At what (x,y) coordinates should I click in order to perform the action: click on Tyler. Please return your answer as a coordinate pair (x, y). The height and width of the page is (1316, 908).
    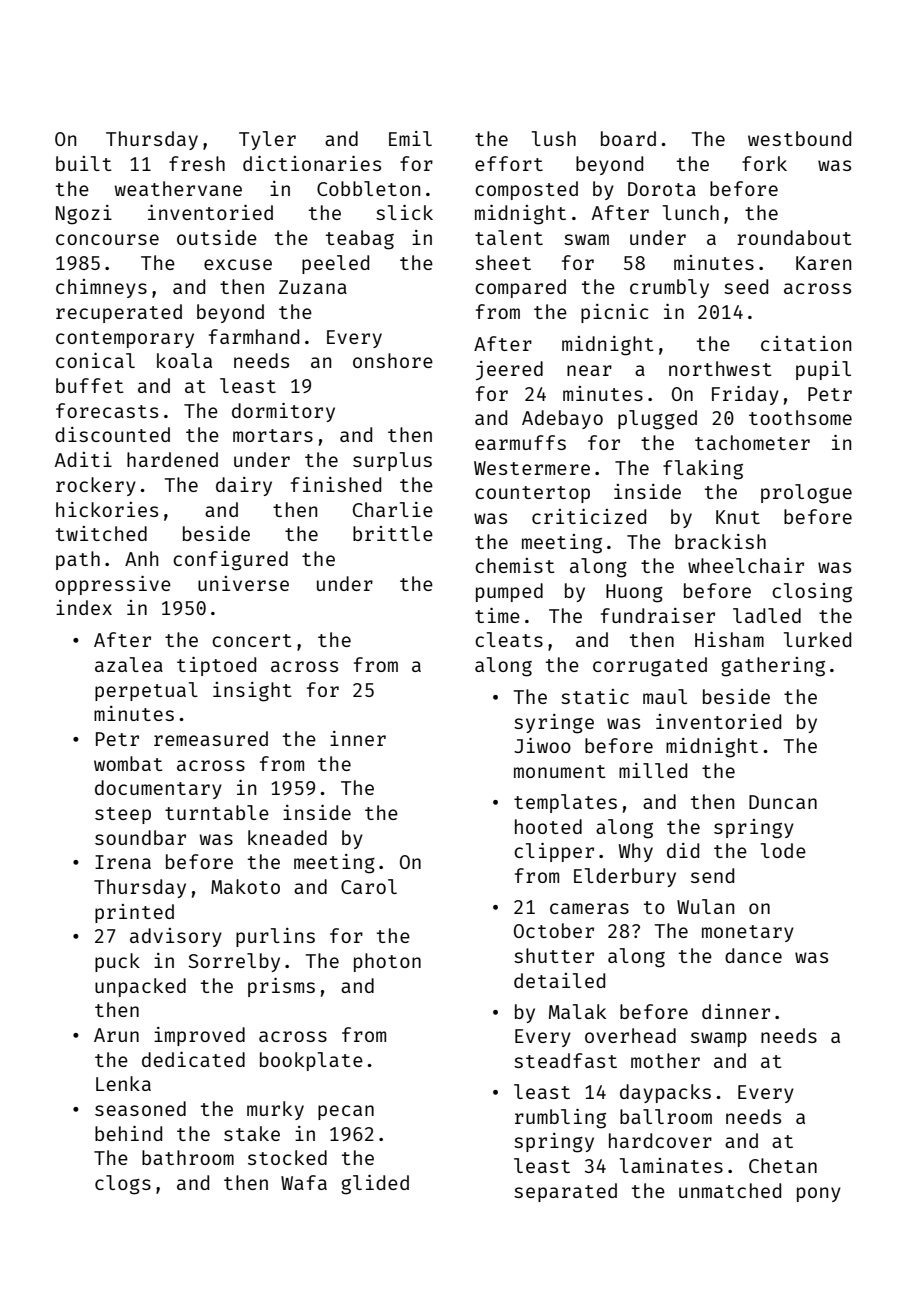
    Looking at the image, I should click on (267, 140).
